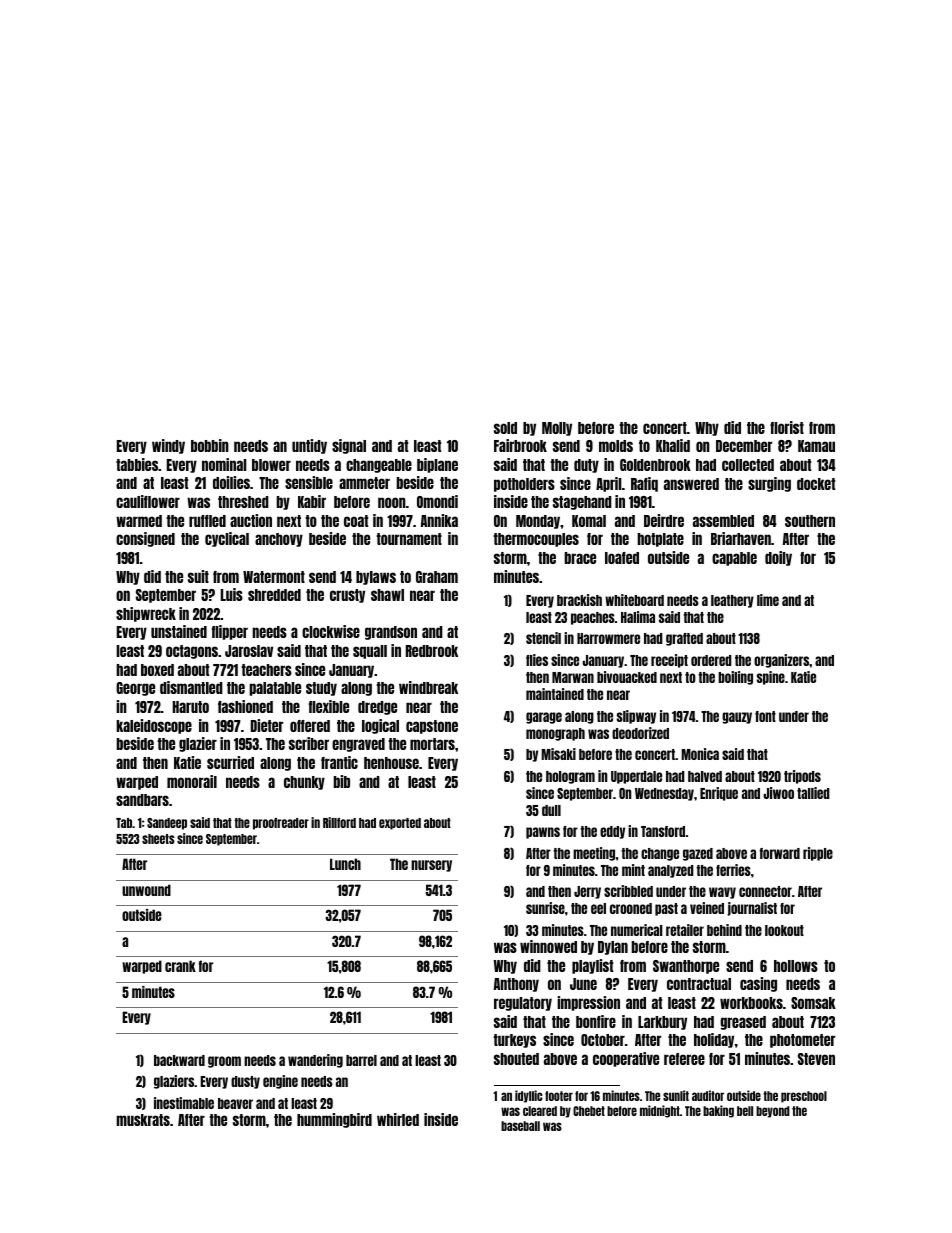  I want to click on Sandeep, so click(167, 824).
